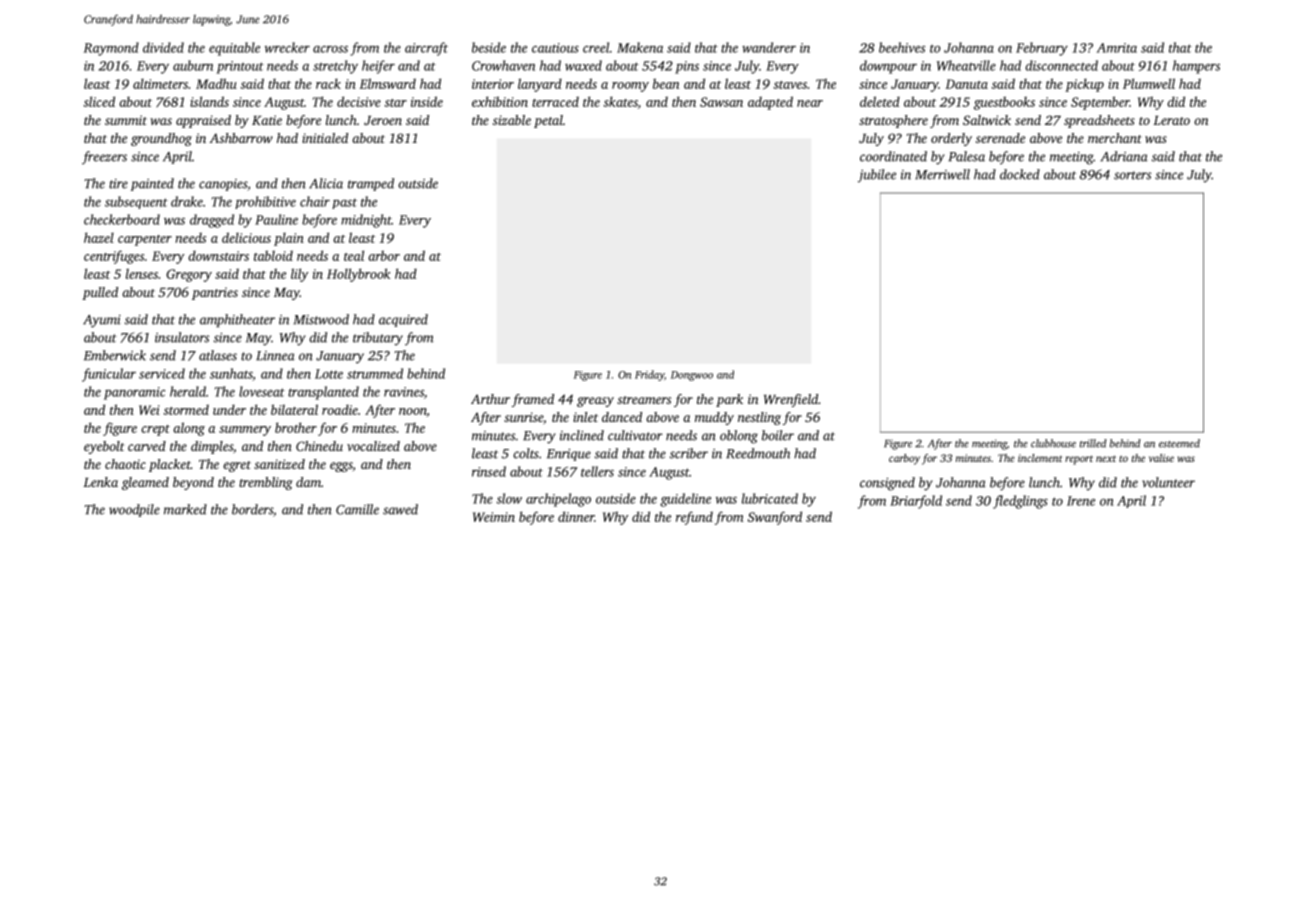 The height and width of the image is (924, 1308). Describe the element at coordinates (769, 47) in the image. I see `wanderer` at that location.
